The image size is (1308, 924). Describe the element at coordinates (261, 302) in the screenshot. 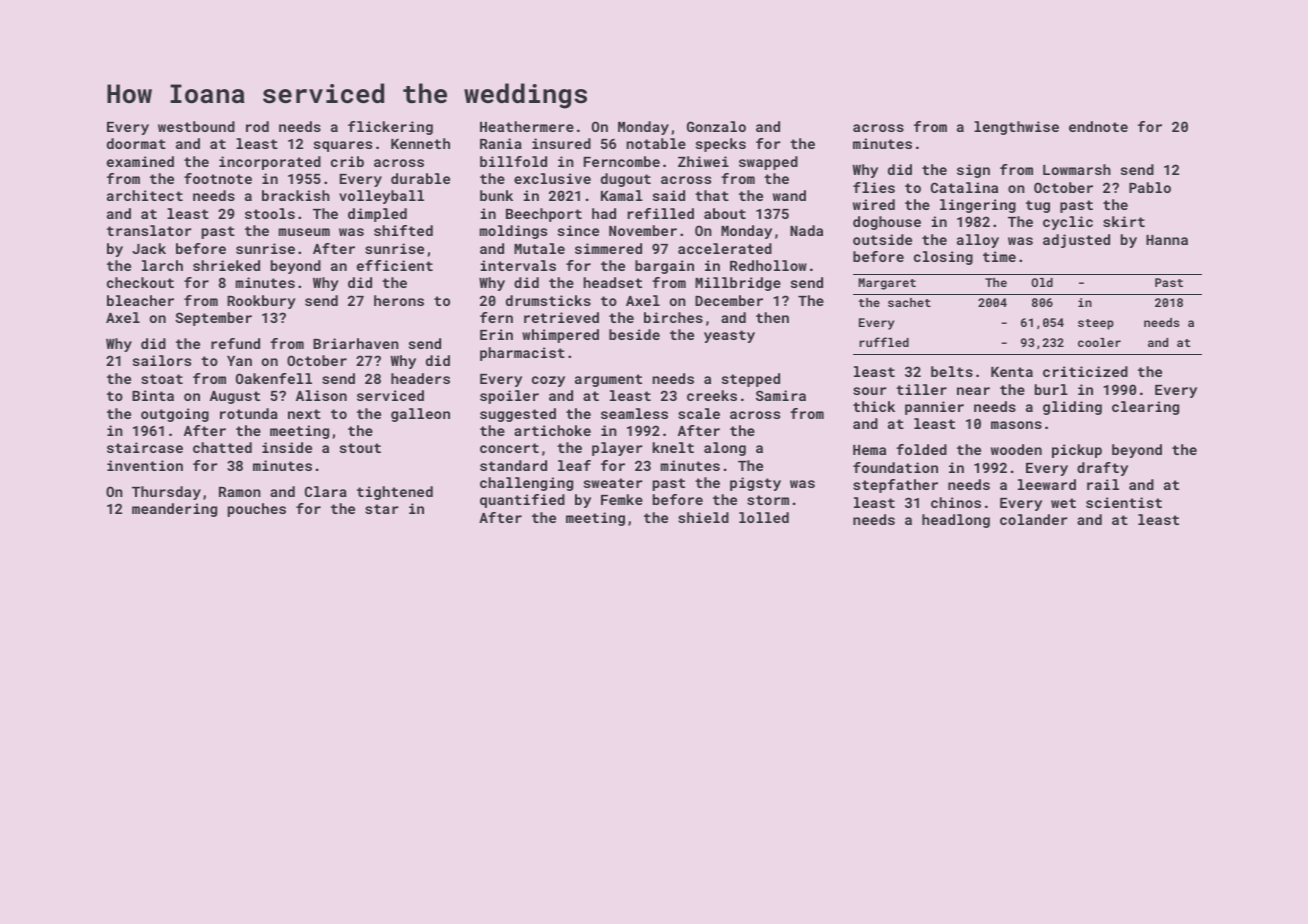

I see `Rookbury` at that location.
